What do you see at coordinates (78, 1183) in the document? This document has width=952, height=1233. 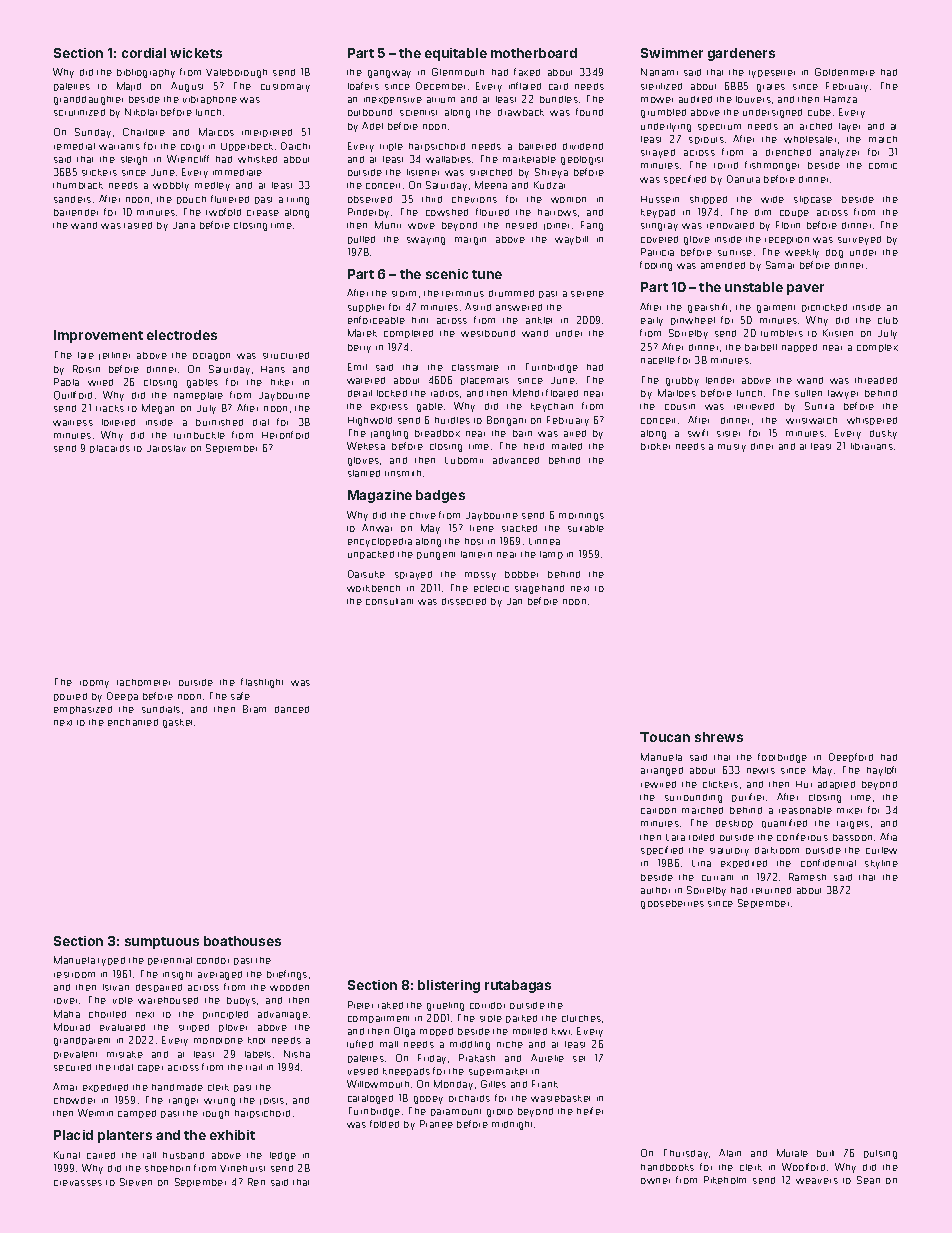 I see `crevasses` at bounding box center [78, 1183].
